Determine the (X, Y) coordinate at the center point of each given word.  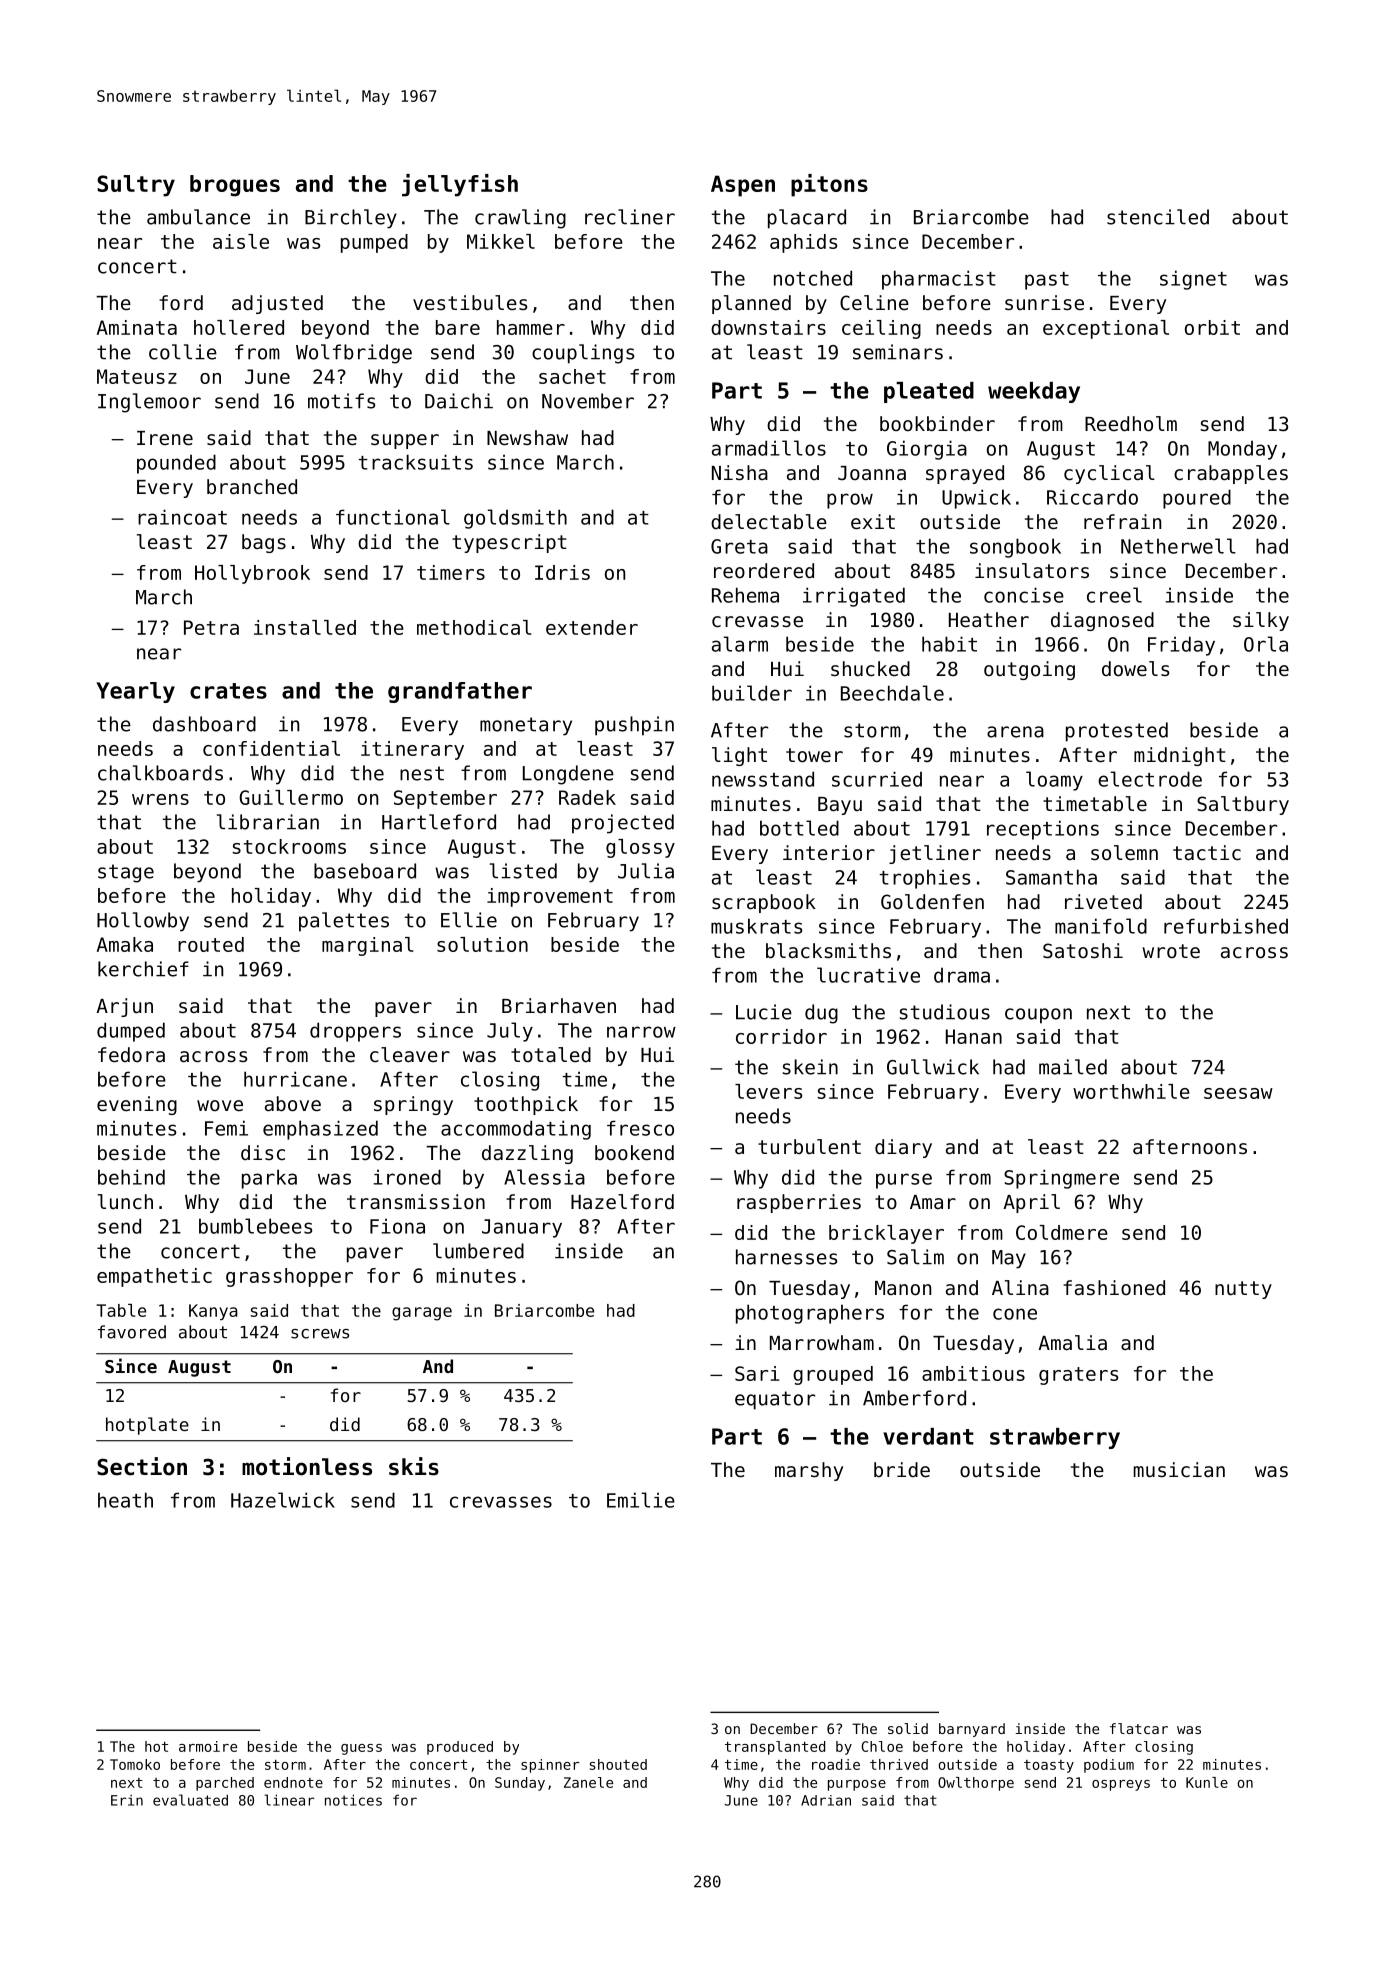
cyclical (1109, 474)
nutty (1243, 1290)
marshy (809, 1471)
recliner (630, 217)
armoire (208, 1746)
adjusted (277, 304)
